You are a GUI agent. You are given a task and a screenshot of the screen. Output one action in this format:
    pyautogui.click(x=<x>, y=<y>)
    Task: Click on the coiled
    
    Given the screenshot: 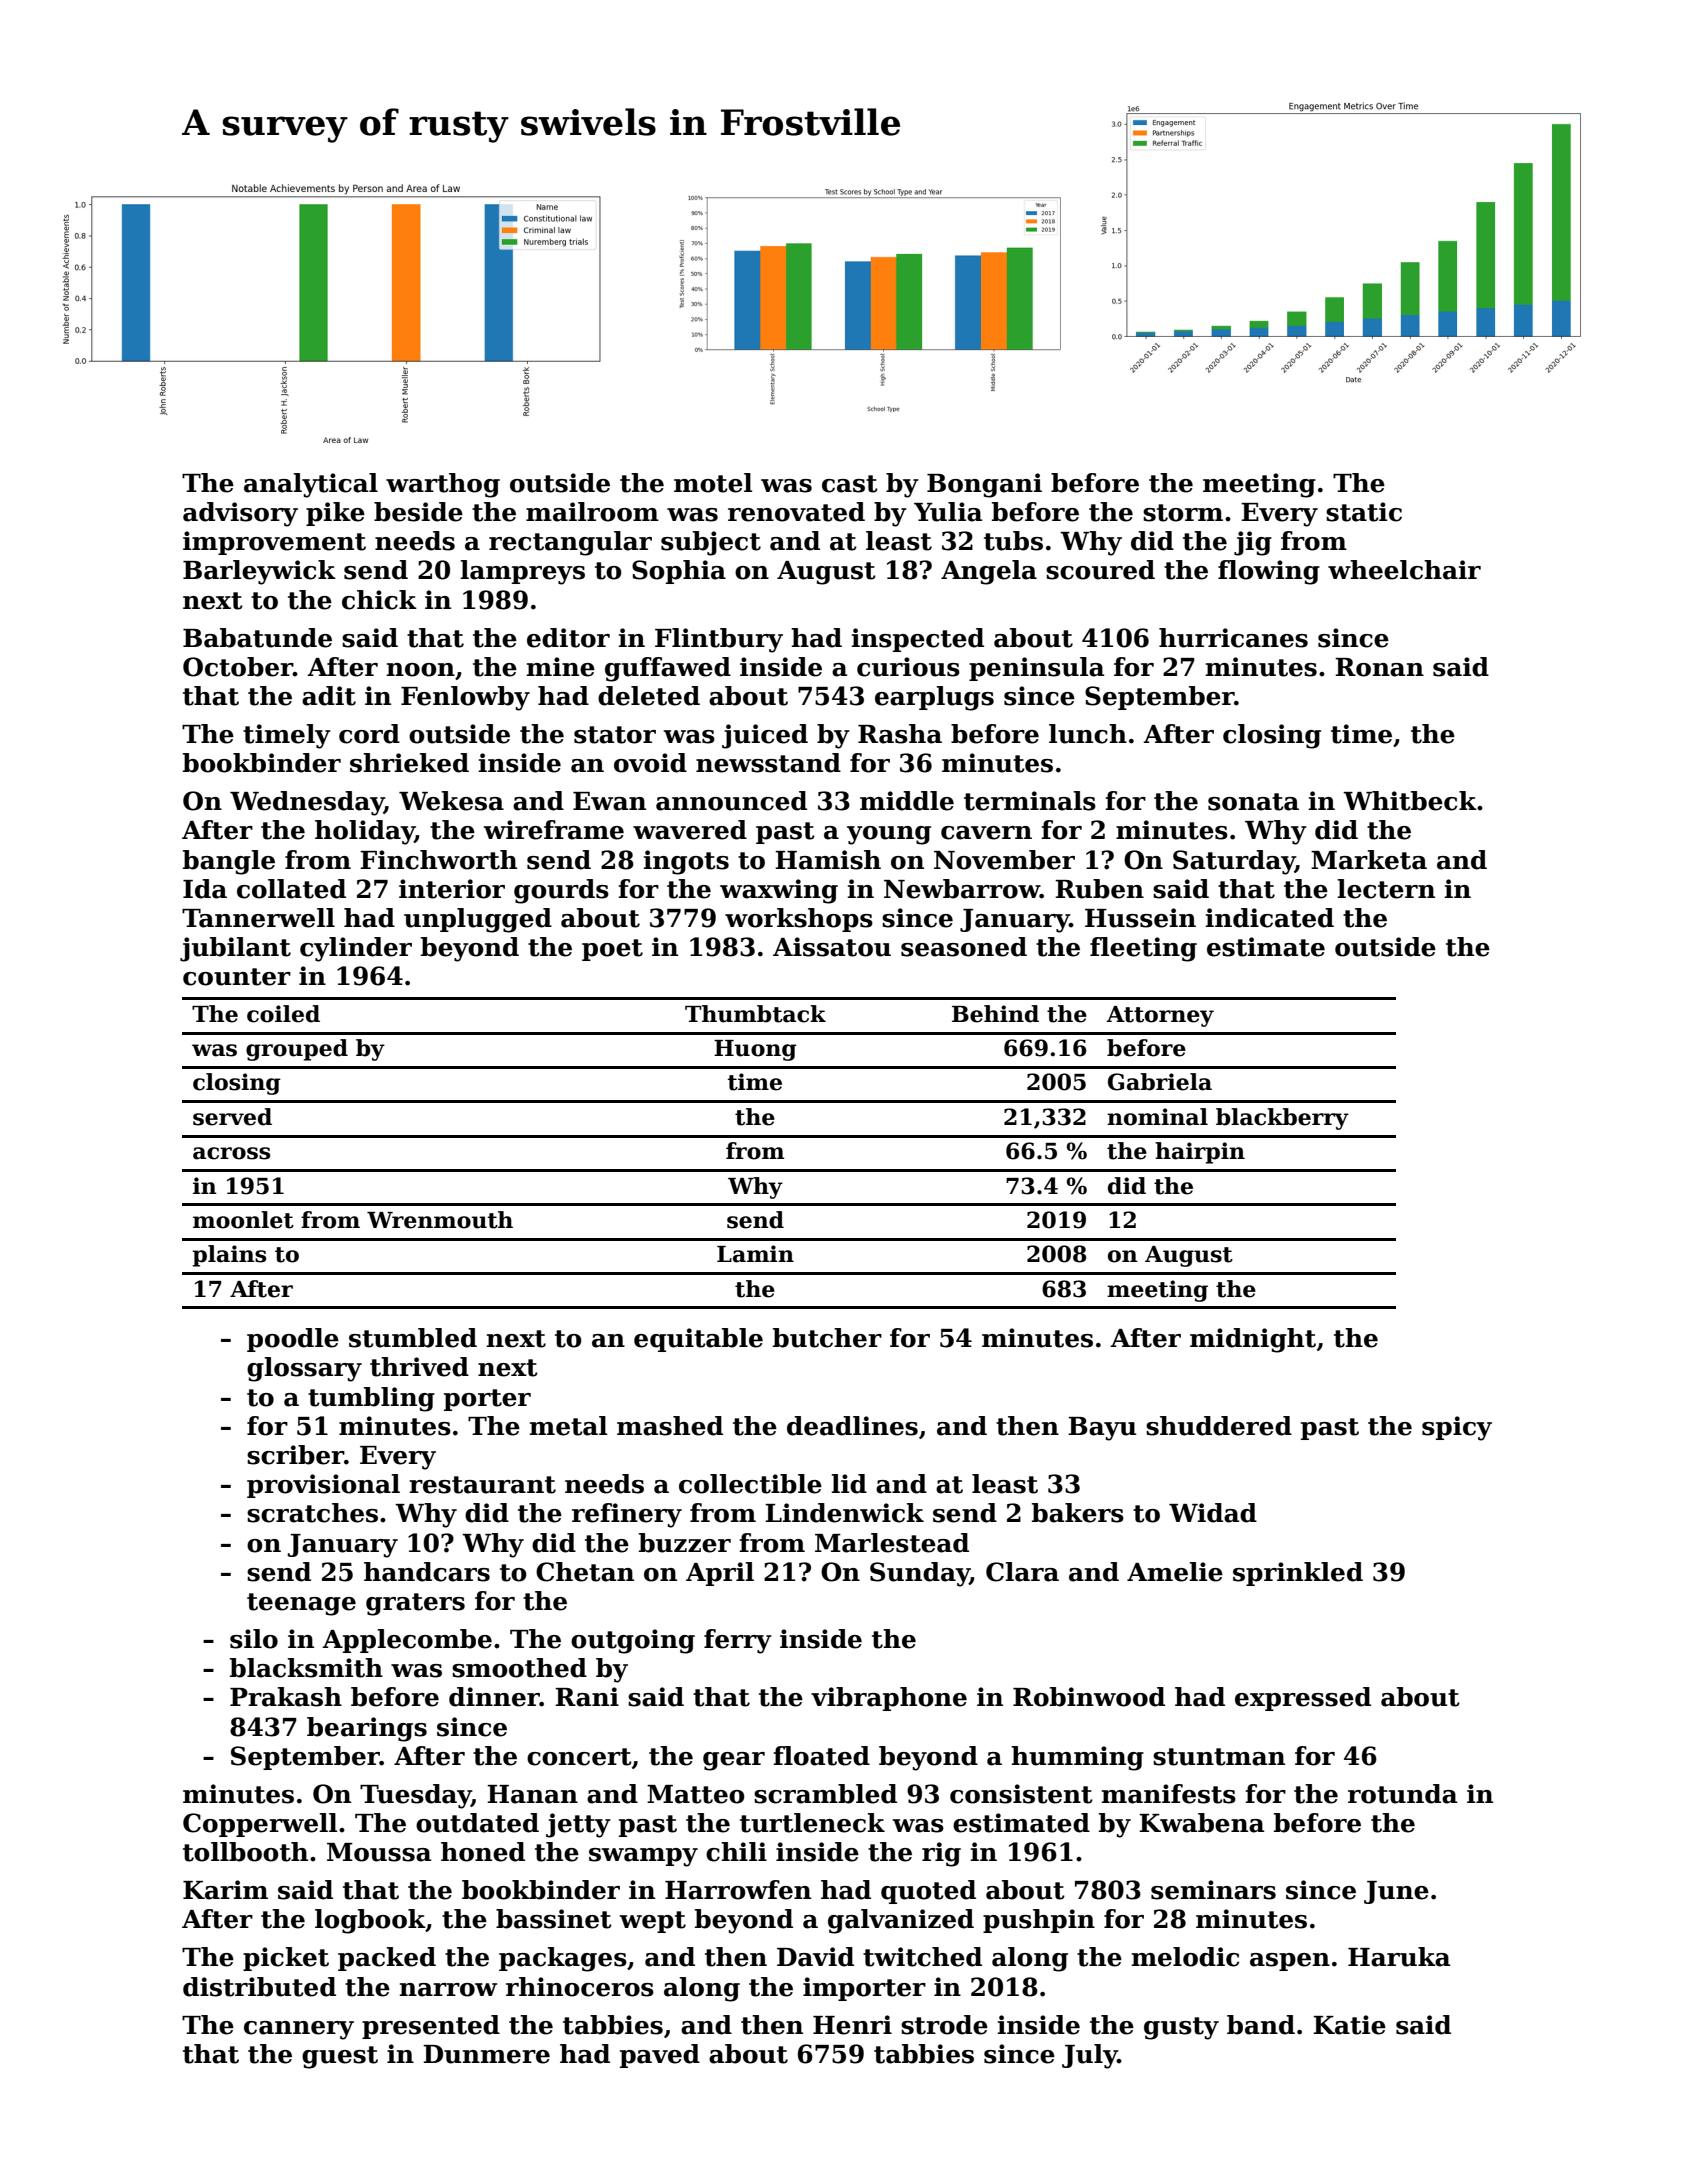 What is the action you would take?
    pyautogui.click(x=283, y=1014)
